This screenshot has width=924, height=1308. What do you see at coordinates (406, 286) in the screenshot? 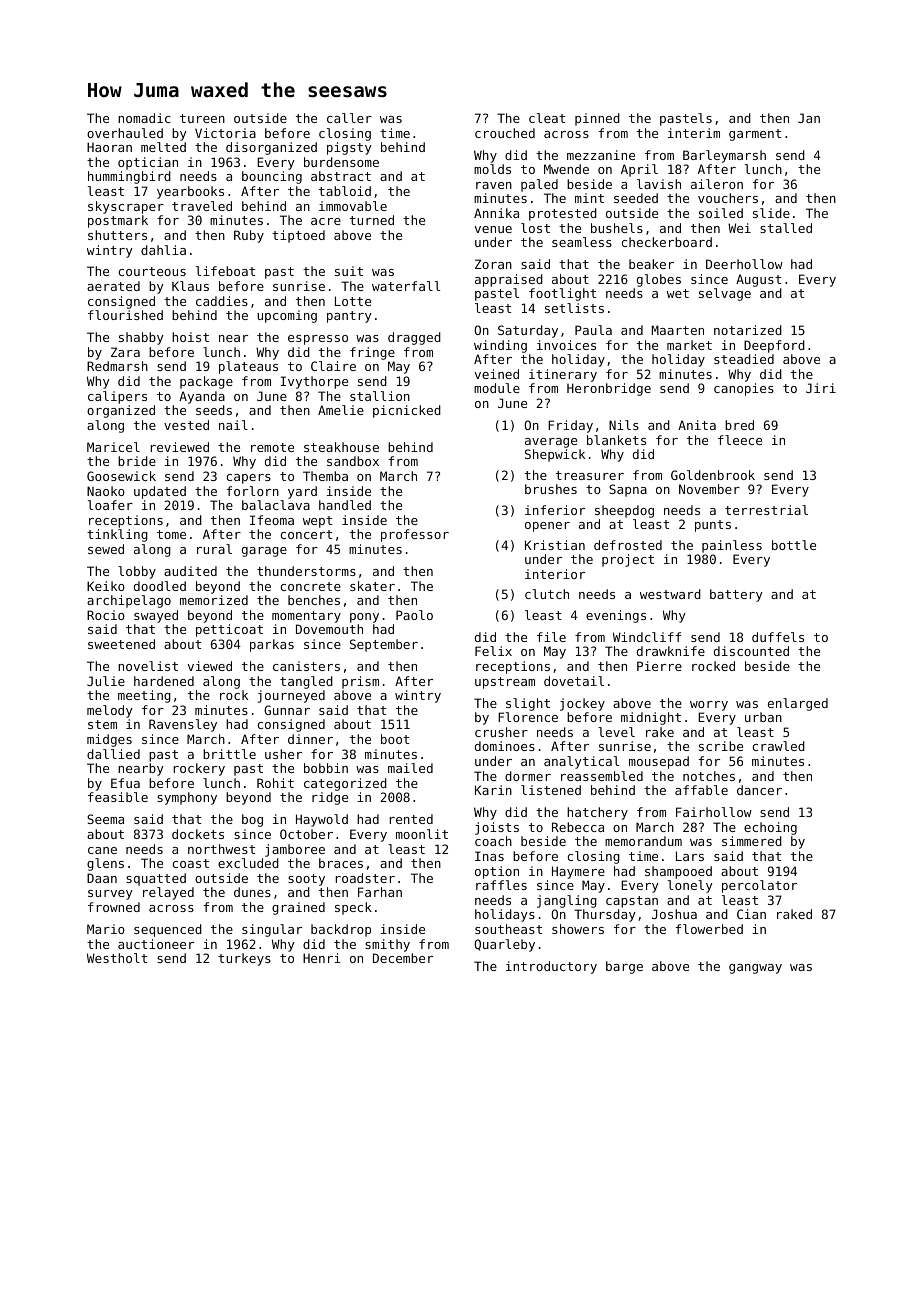
I see `waterfall` at bounding box center [406, 286].
